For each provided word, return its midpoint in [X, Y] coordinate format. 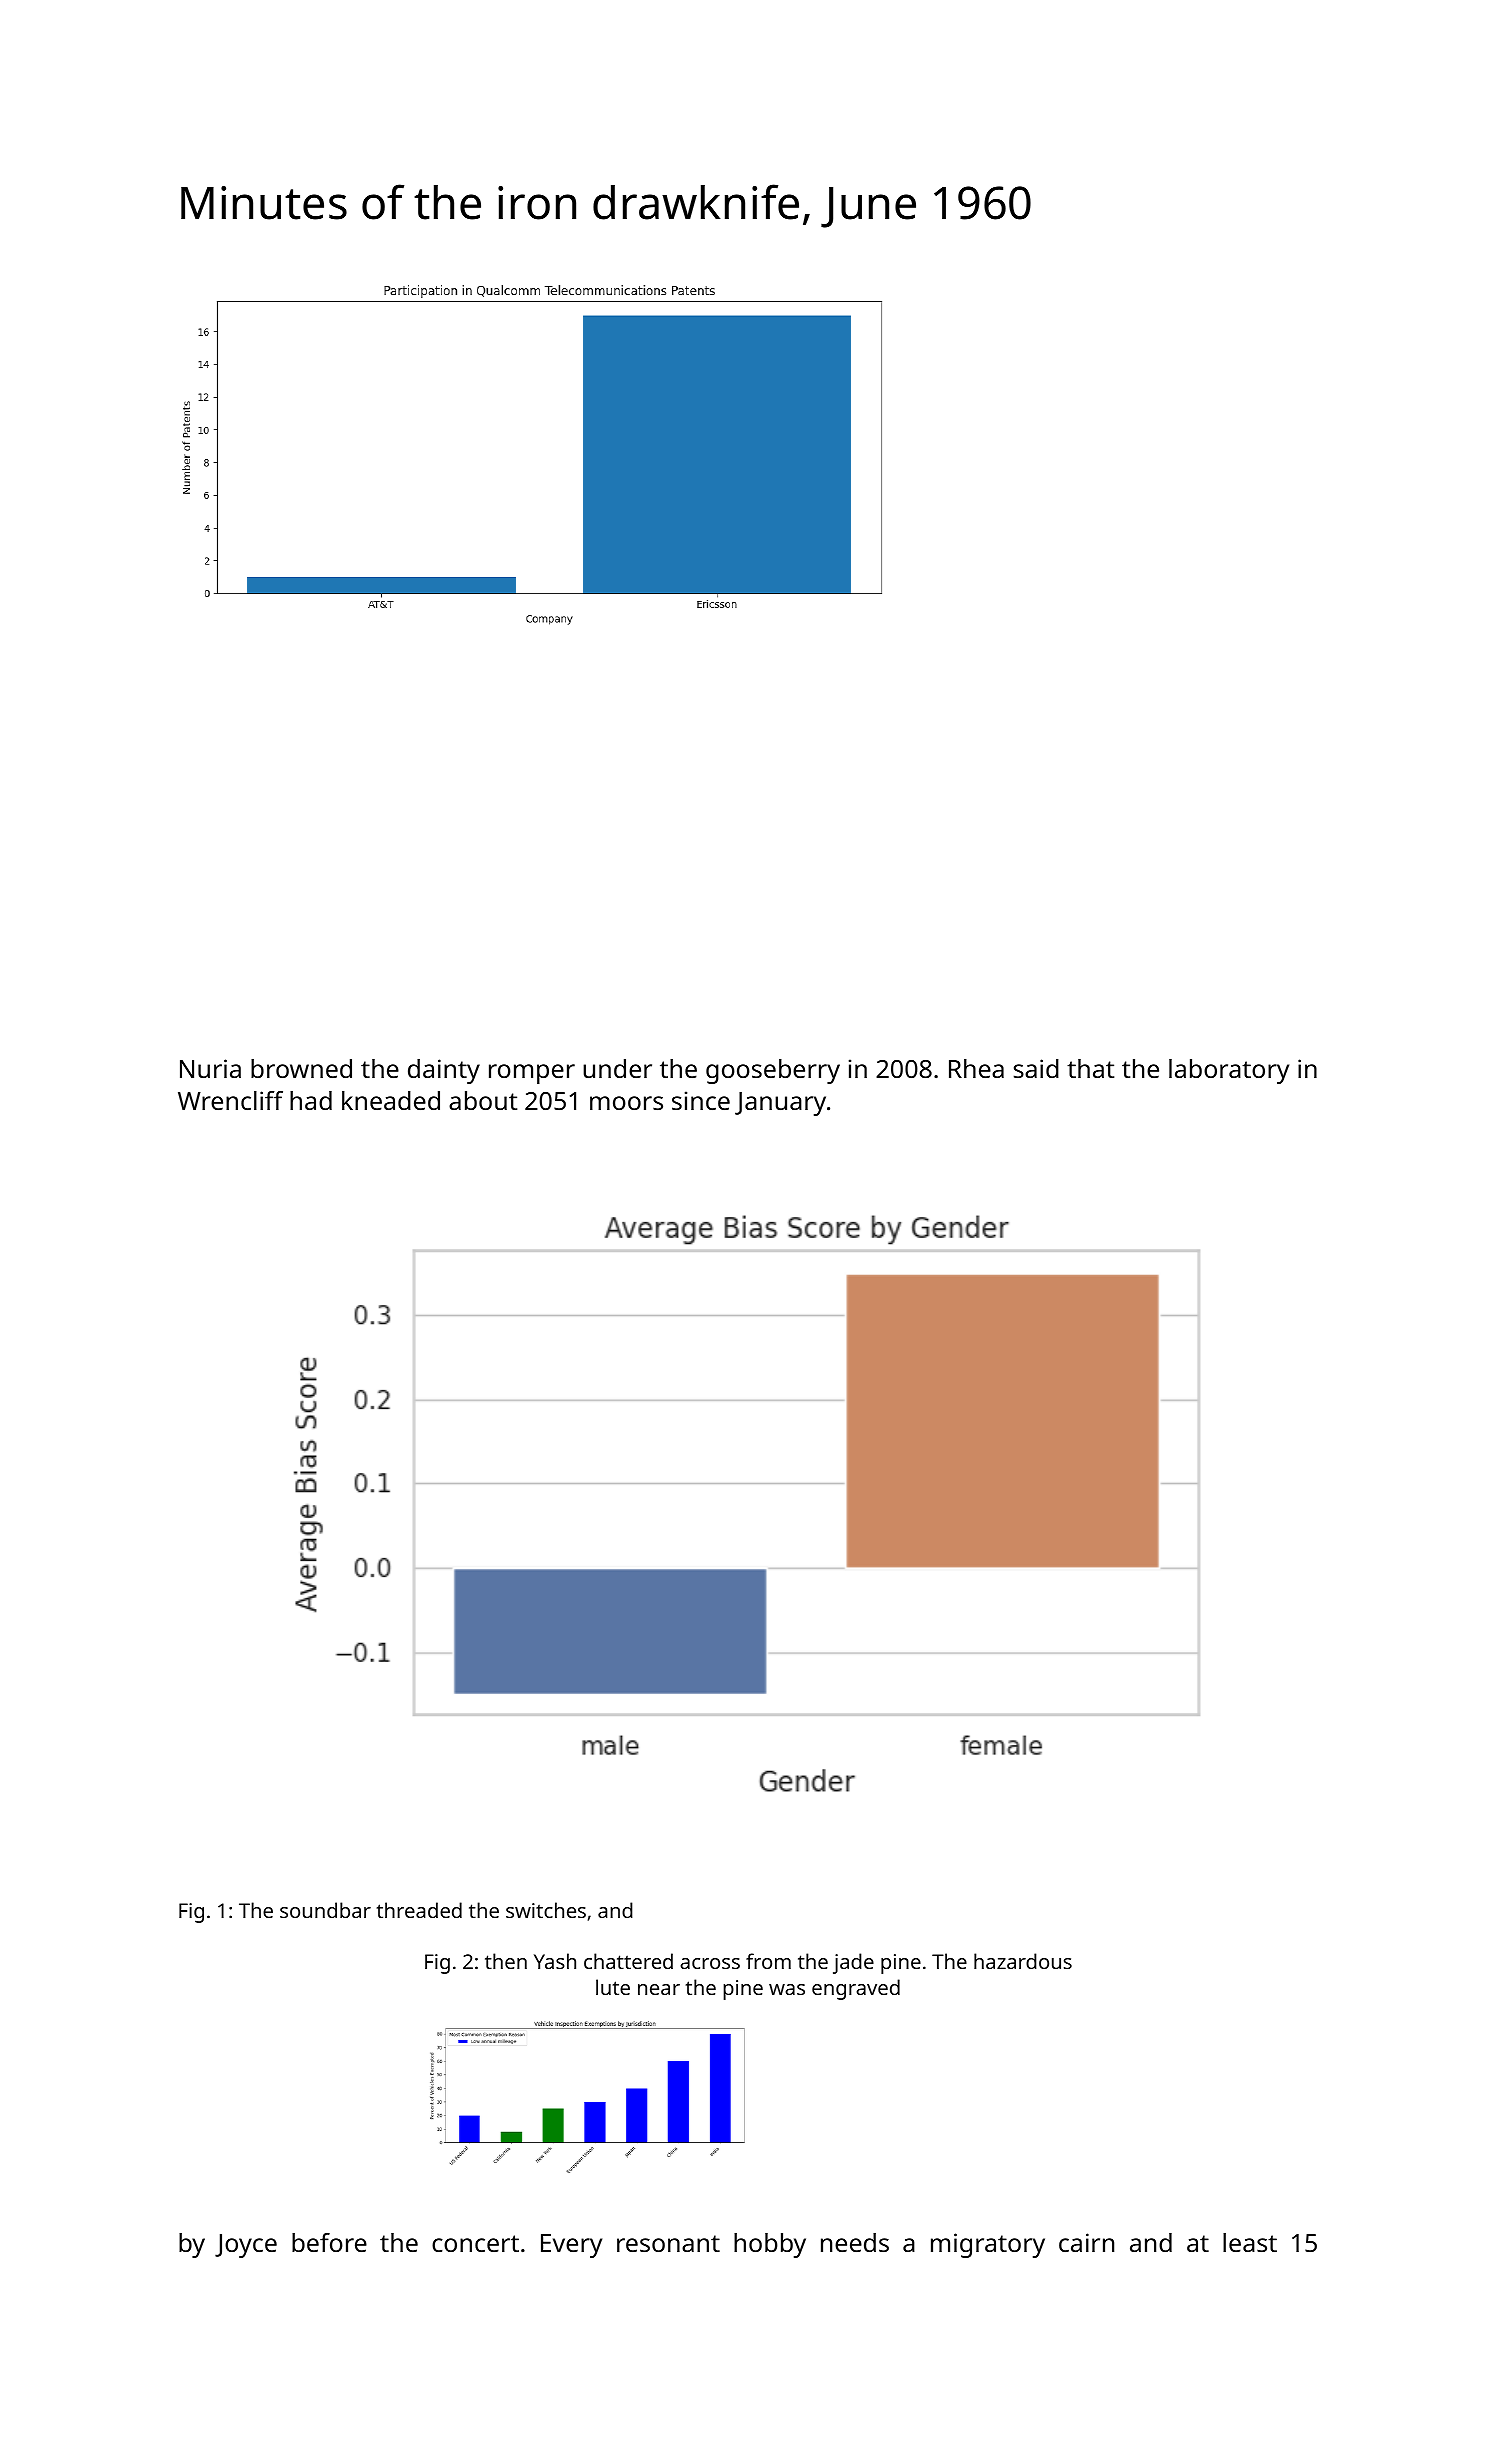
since [701, 1100]
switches [546, 1910]
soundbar [325, 1910]
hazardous [1023, 1961]
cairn [1086, 2242]
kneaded [391, 1100]
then [506, 1961]
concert [475, 2243]
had [311, 1100]
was [787, 1989]
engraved [856, 1989]
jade [853, 1963]
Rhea [976, 1068]
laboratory [1229, 1071]
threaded [419, 1910]
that [1090, 1068]
